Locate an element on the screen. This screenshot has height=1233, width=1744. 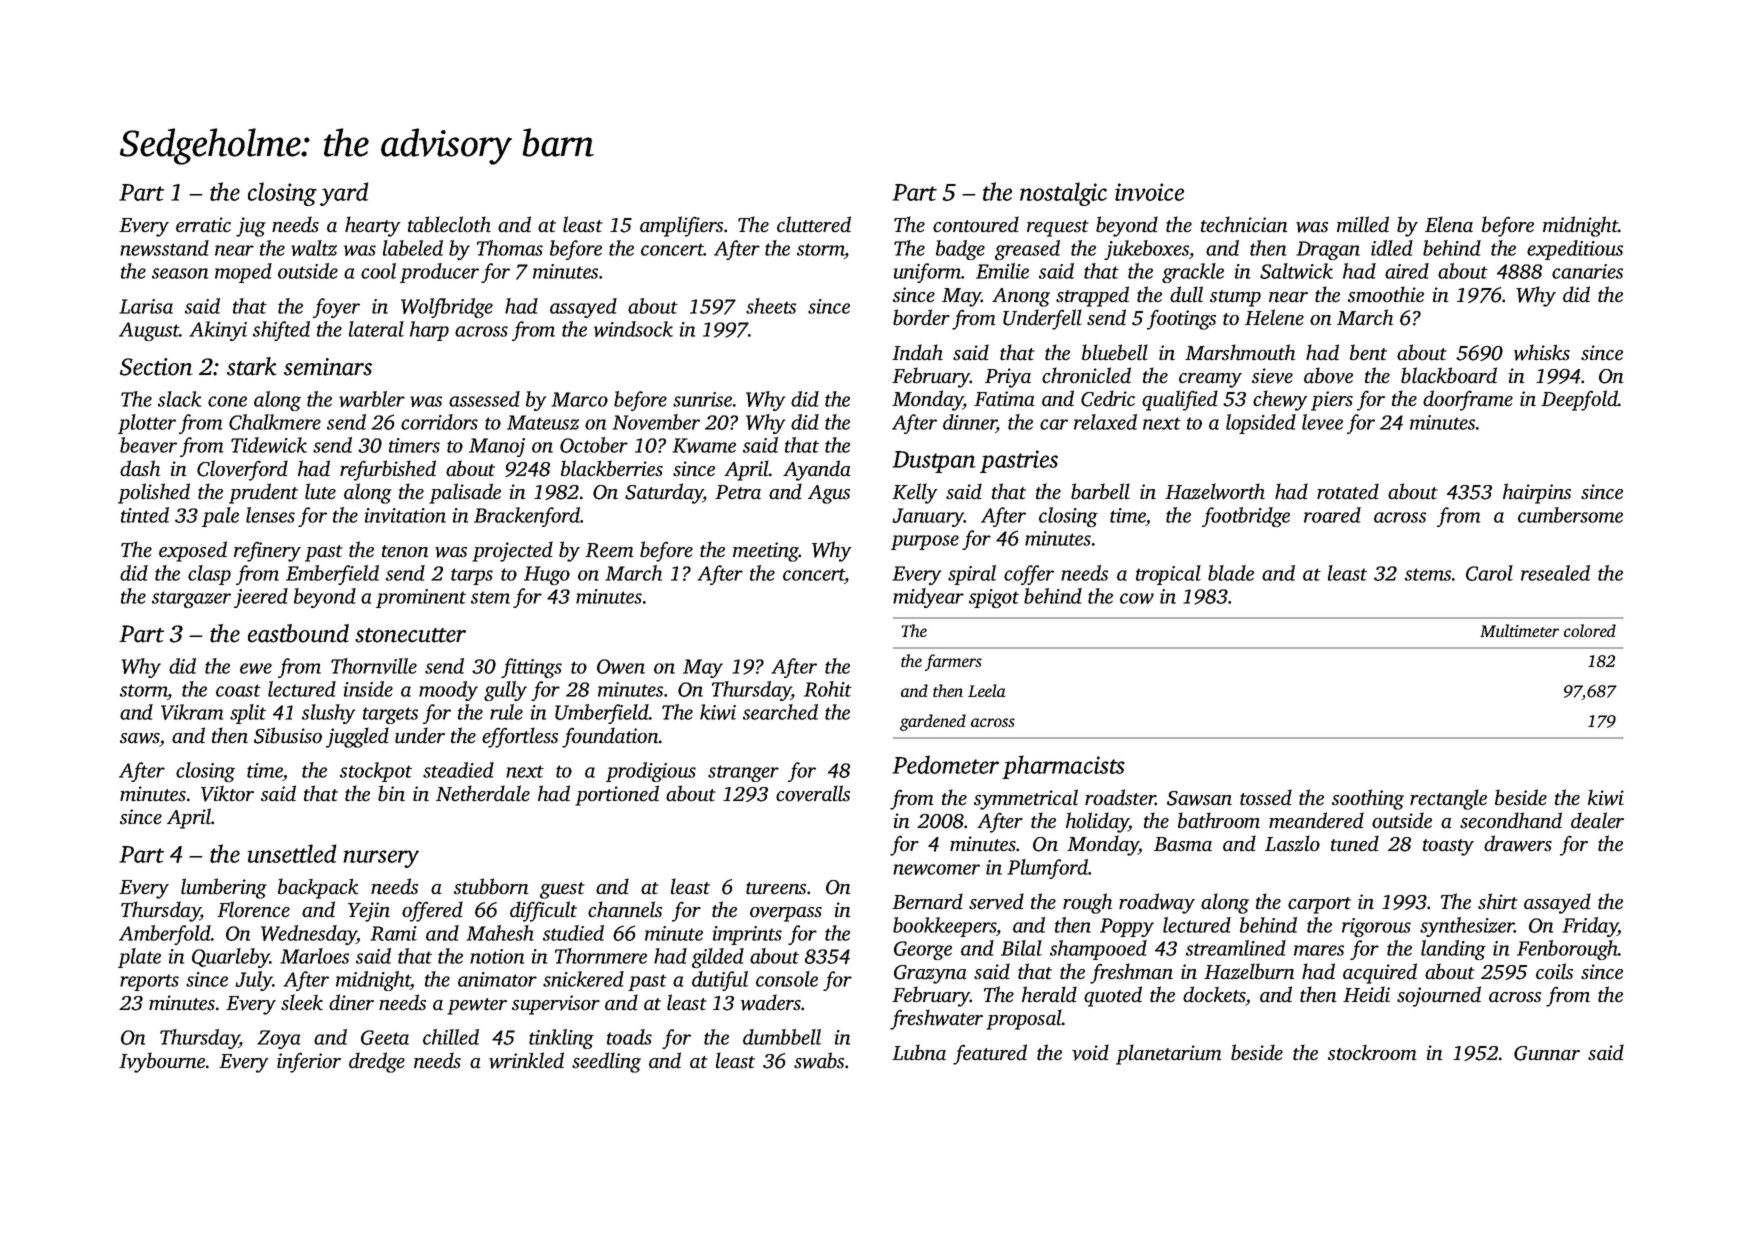
Leela is located at coordinates (987, 690).
